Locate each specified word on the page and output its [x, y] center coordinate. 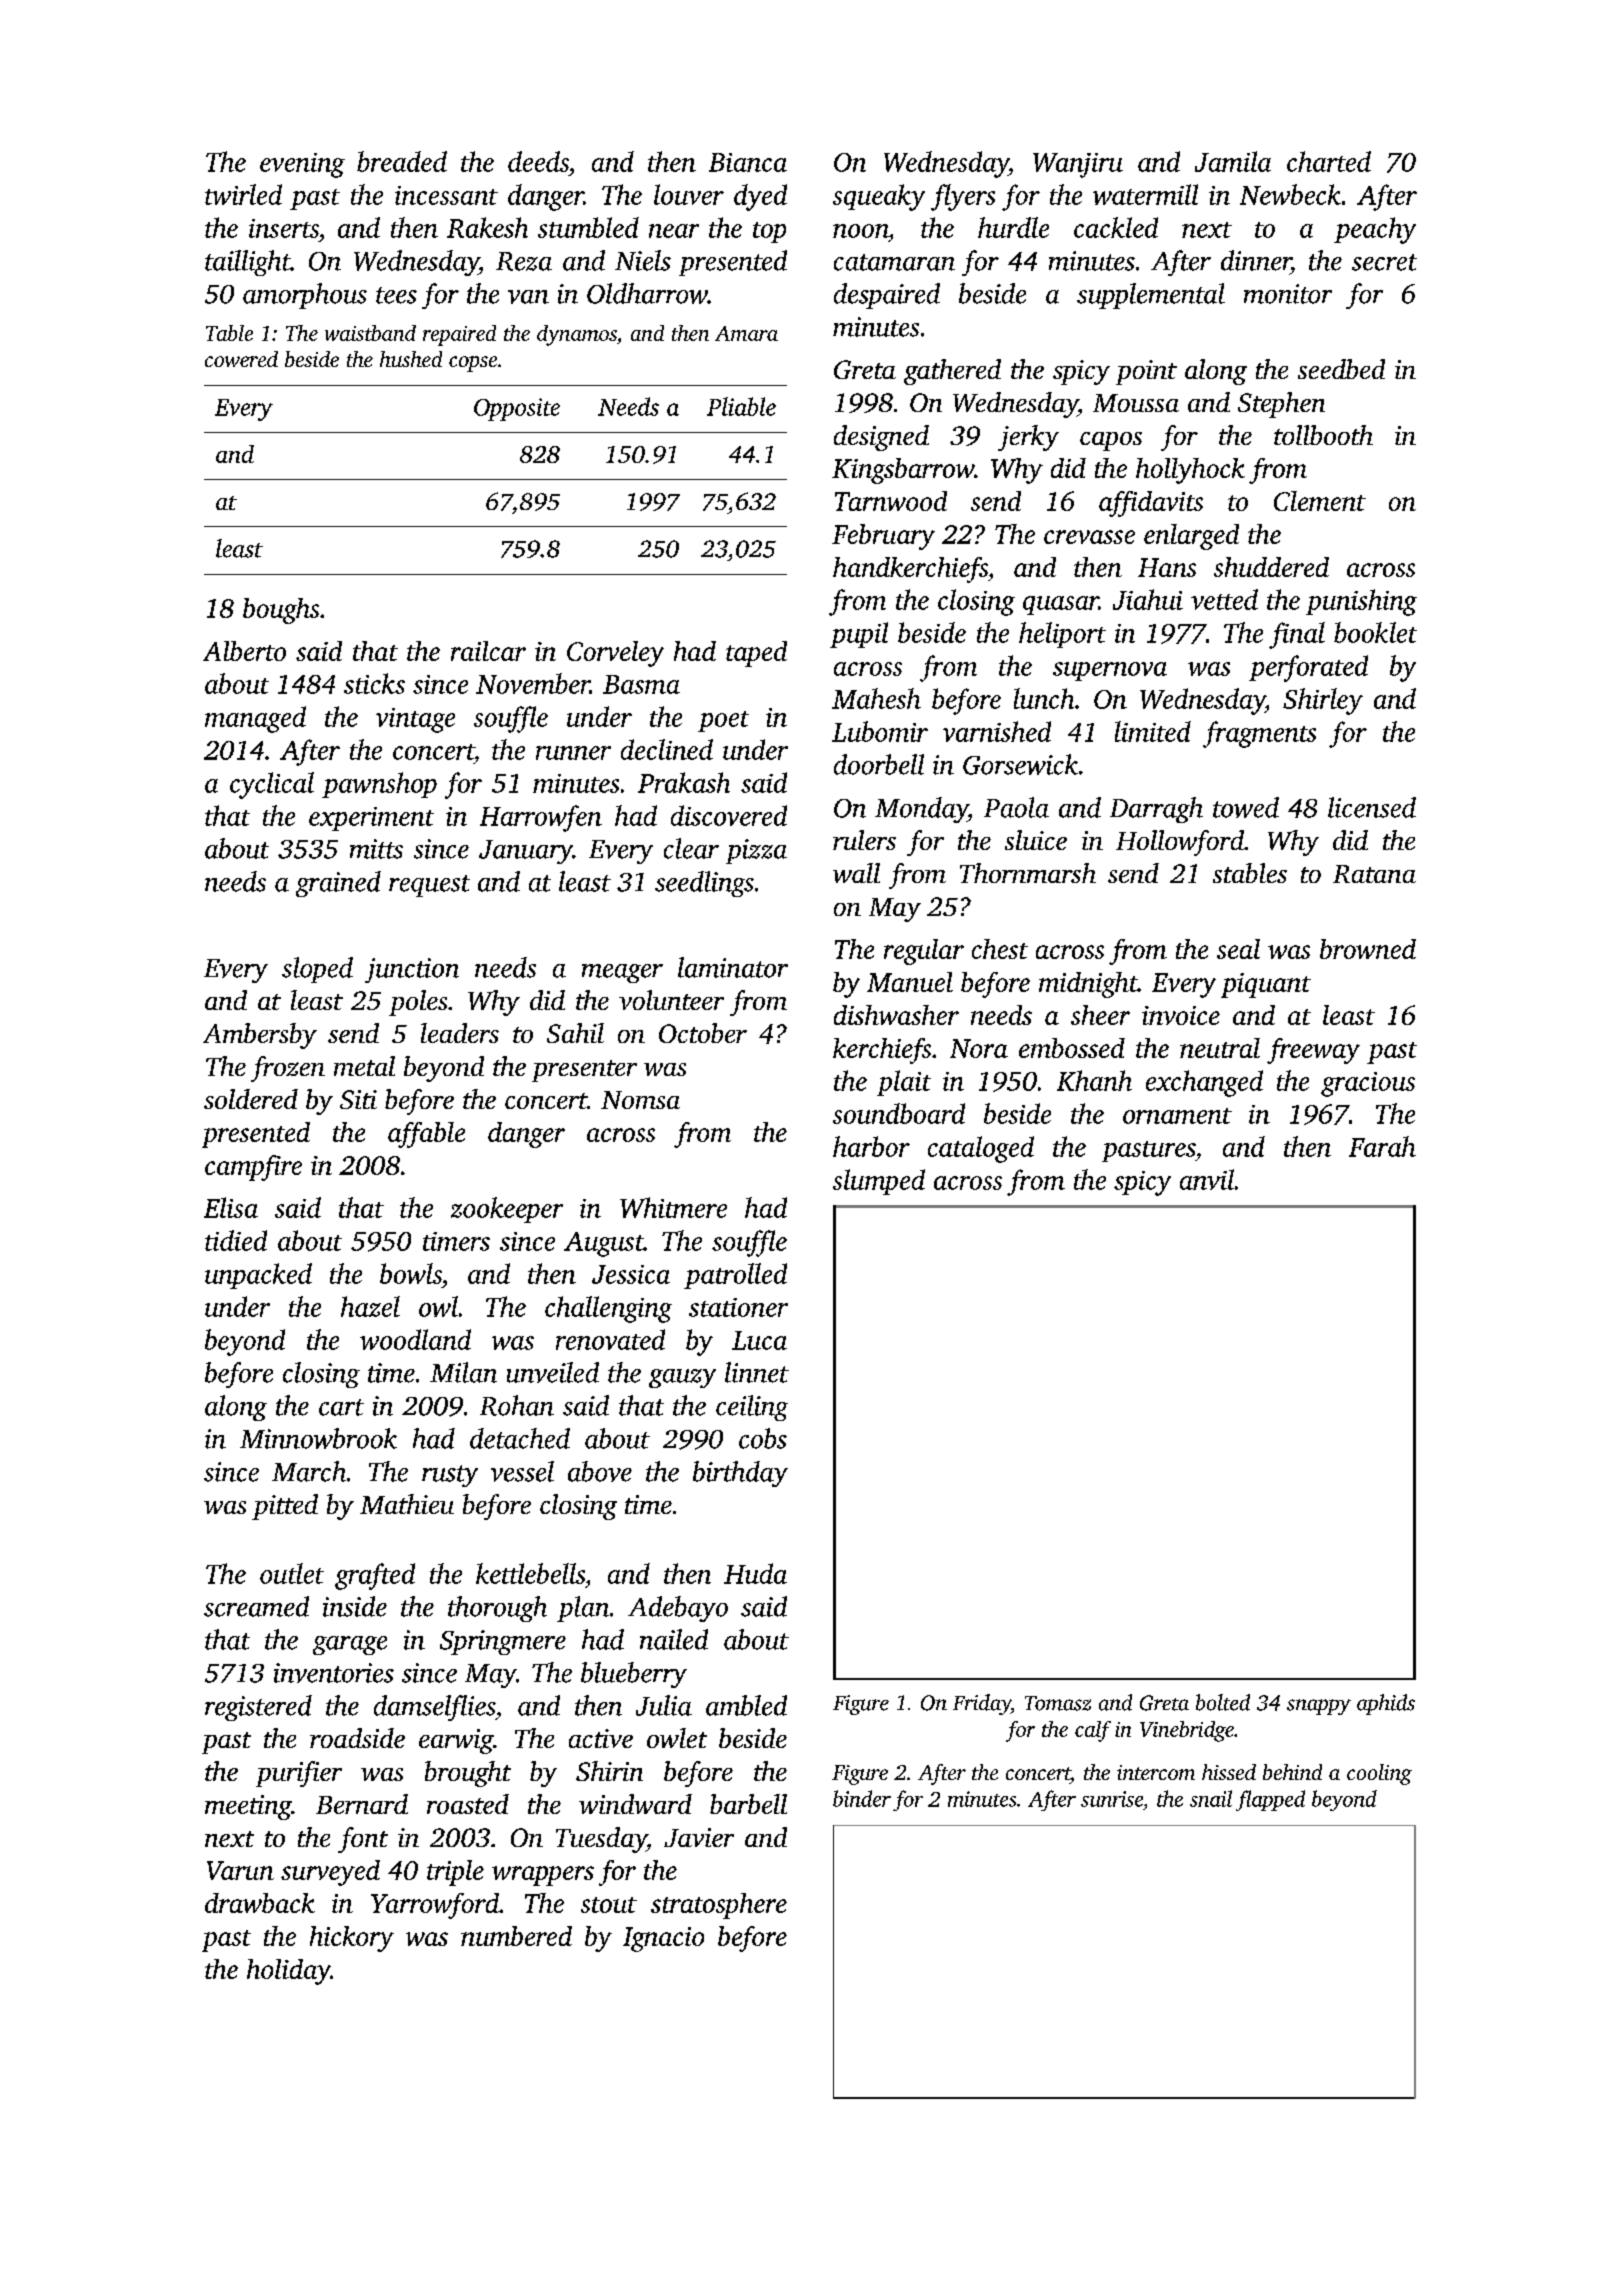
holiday [289, 1972]
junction [412, 970]
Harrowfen [541, 818]
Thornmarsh [1028, 873]
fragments [1259, 734]
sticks [374, 683]
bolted [1223, 1702]
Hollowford [1180, 843]
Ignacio [663, 1939]
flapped [1270, 1800]
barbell [748, 1804]
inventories [334, 1673]
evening [302, 165]
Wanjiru [1078, 165]
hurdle [1013, 227]
